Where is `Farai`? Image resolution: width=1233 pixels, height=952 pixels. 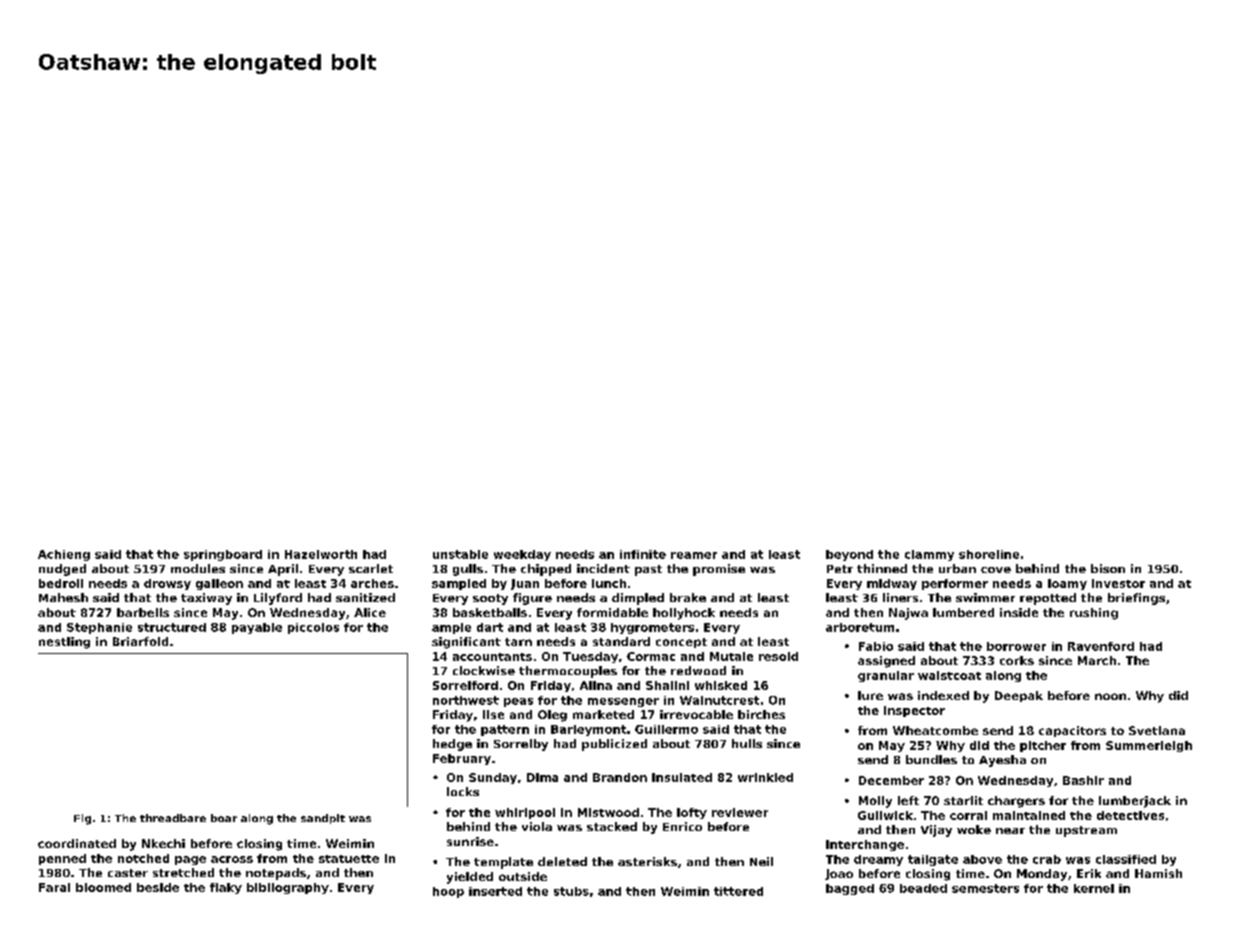
Farai is located at coordinates (54, 887).
